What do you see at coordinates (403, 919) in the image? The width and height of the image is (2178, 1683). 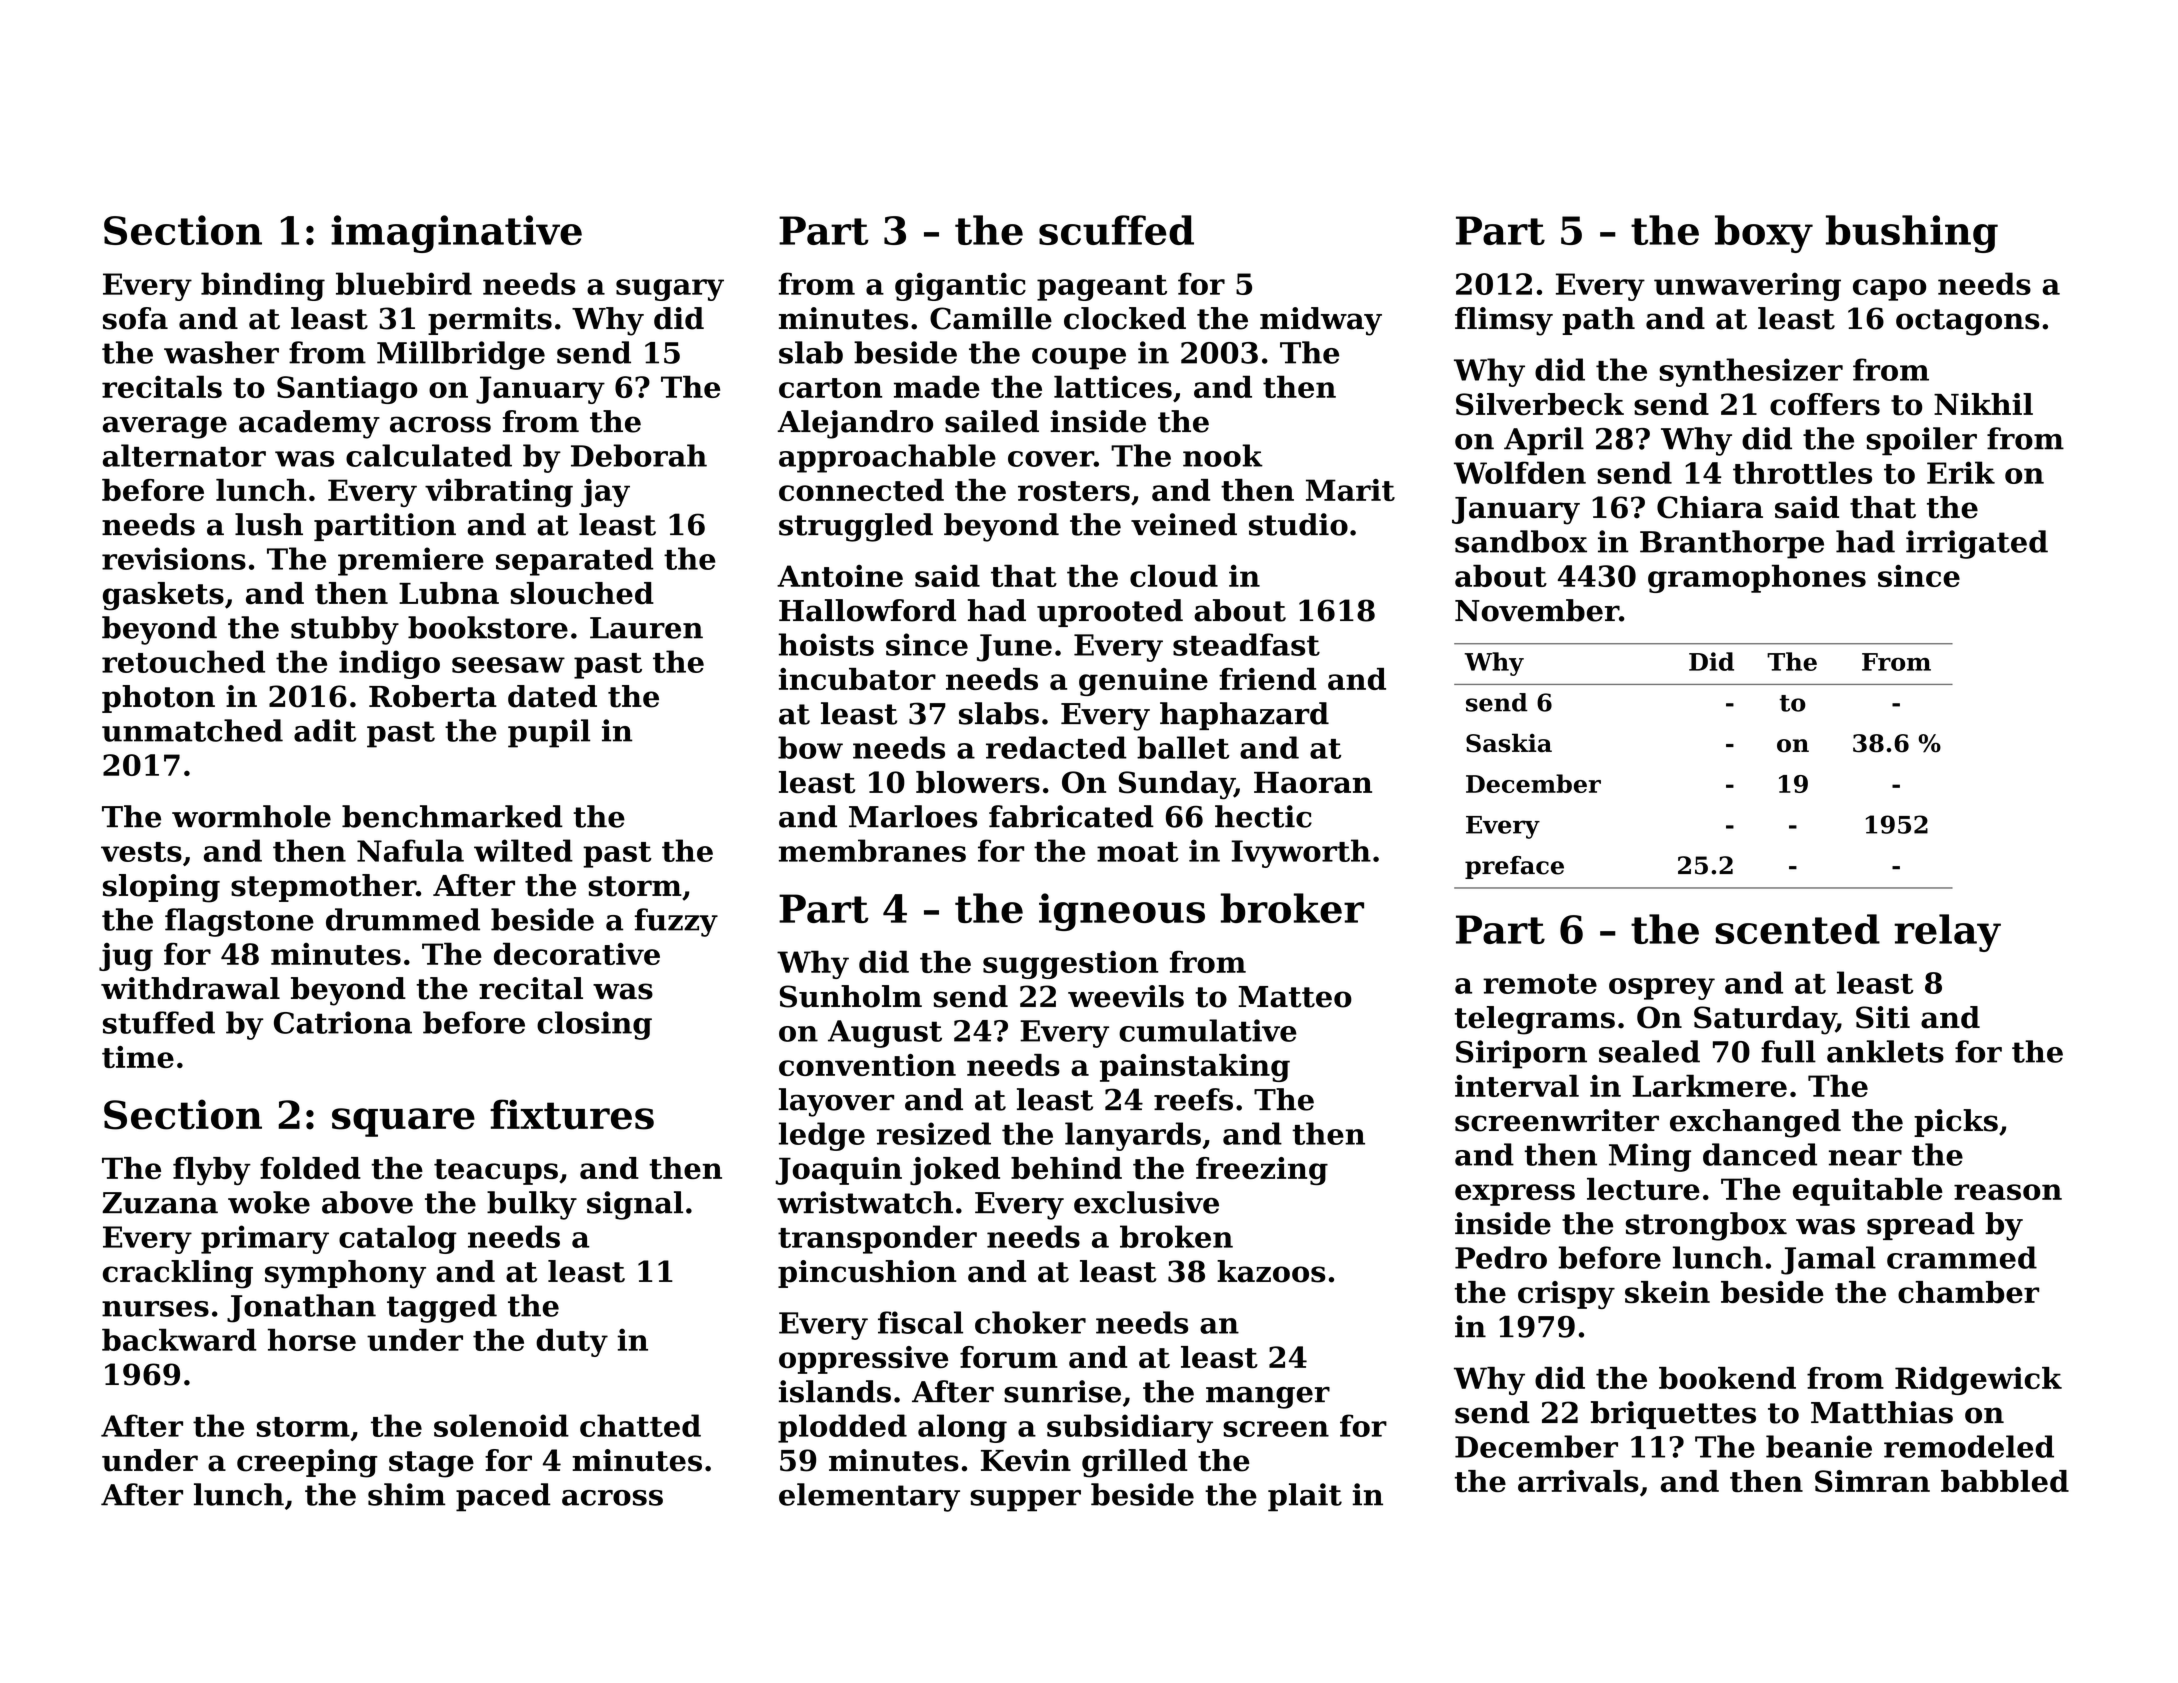 I see `drummed` at bounding box center [403, 919].
